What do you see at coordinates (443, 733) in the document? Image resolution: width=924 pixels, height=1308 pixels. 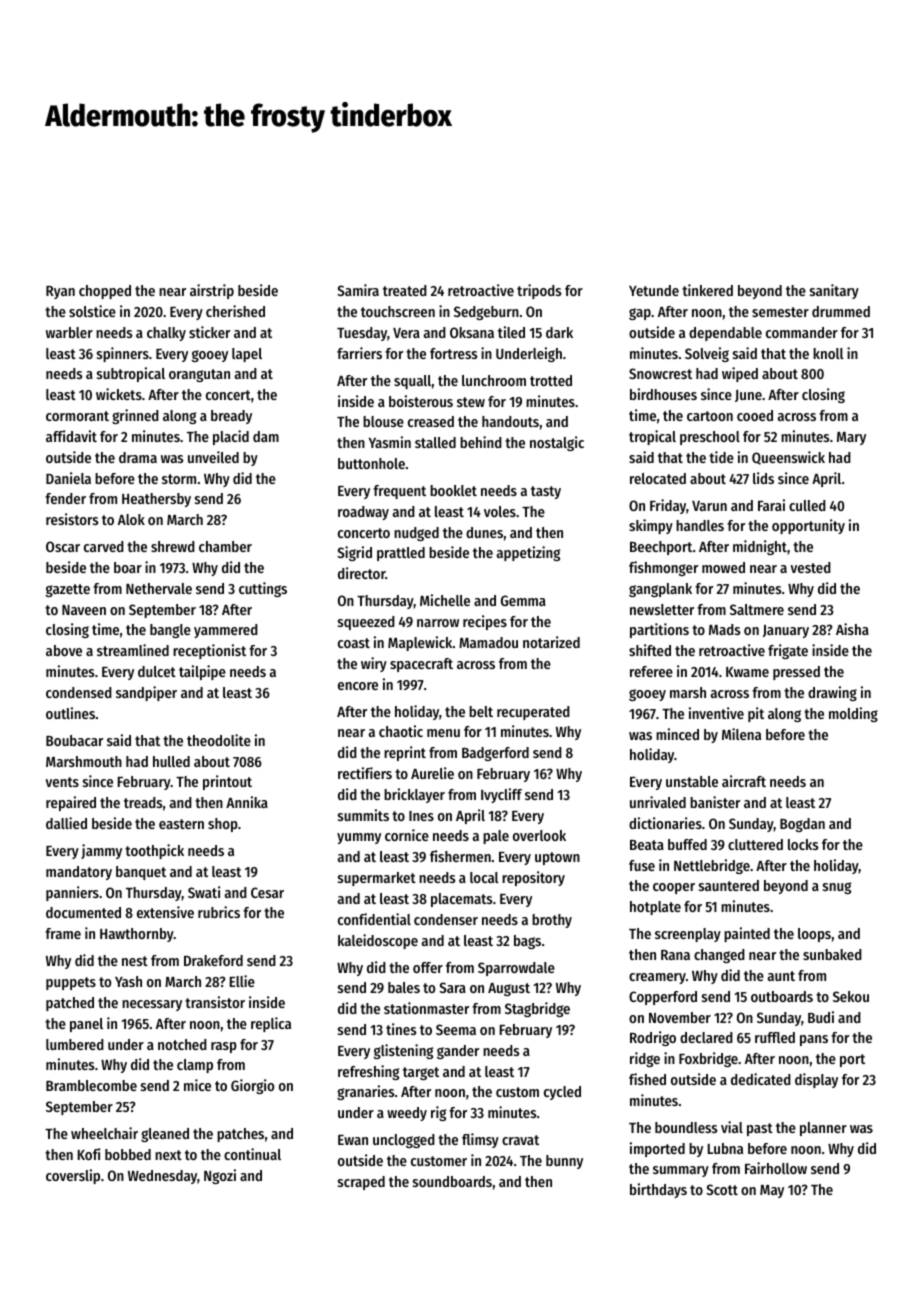 I see `menu` at bounding box center [443, 733].
